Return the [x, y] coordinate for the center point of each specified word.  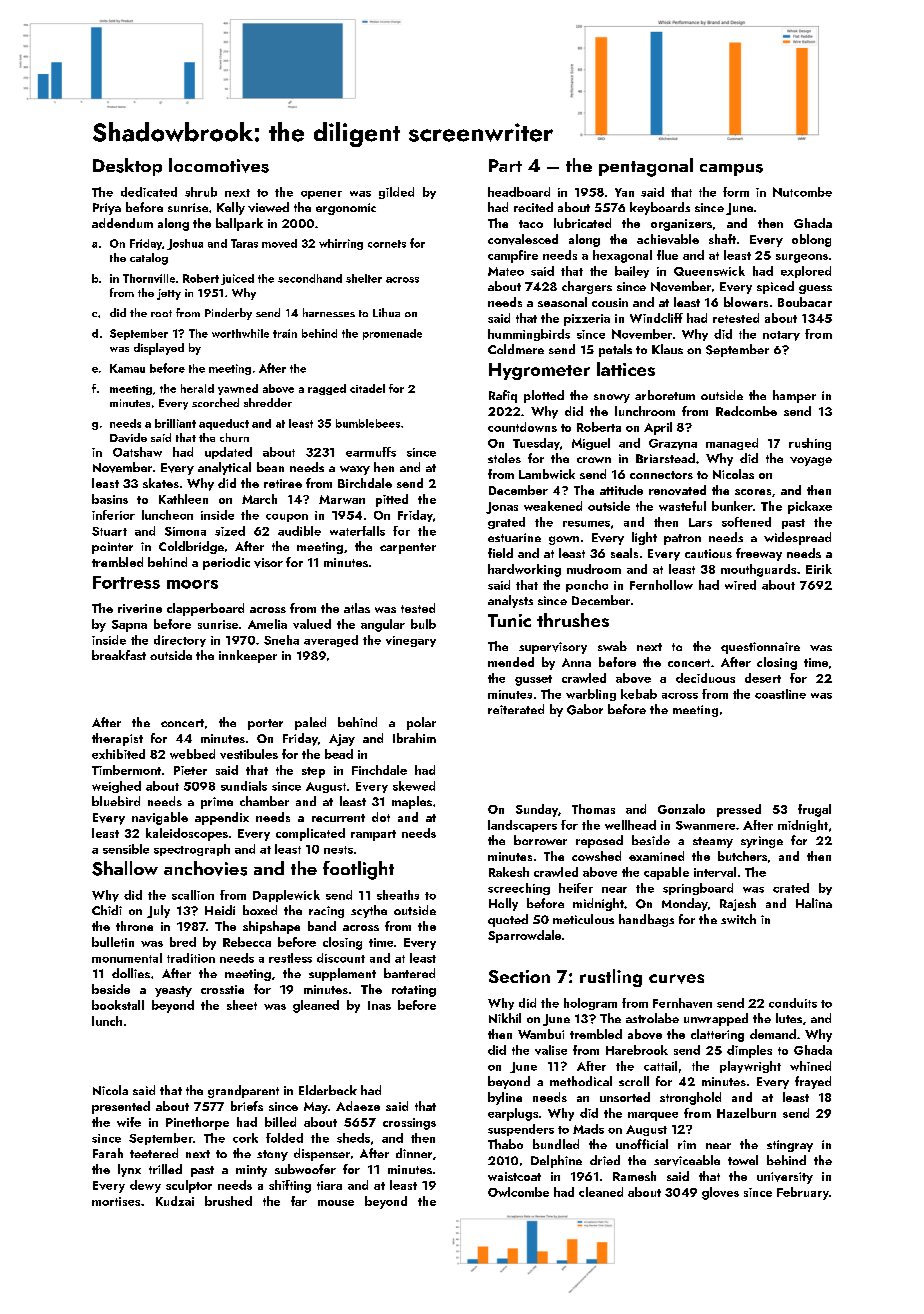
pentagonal [646, 167]
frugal [814, 810]
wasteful [682, 506]
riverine [140, 608]
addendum [122, 223]
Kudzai [175, 1201]
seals [624, 553]
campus [731, 170]
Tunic [509, 620]
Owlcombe [518, 1192]
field [500, 553]
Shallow [125, 868]
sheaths [398, 895]
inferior [113, 515]
